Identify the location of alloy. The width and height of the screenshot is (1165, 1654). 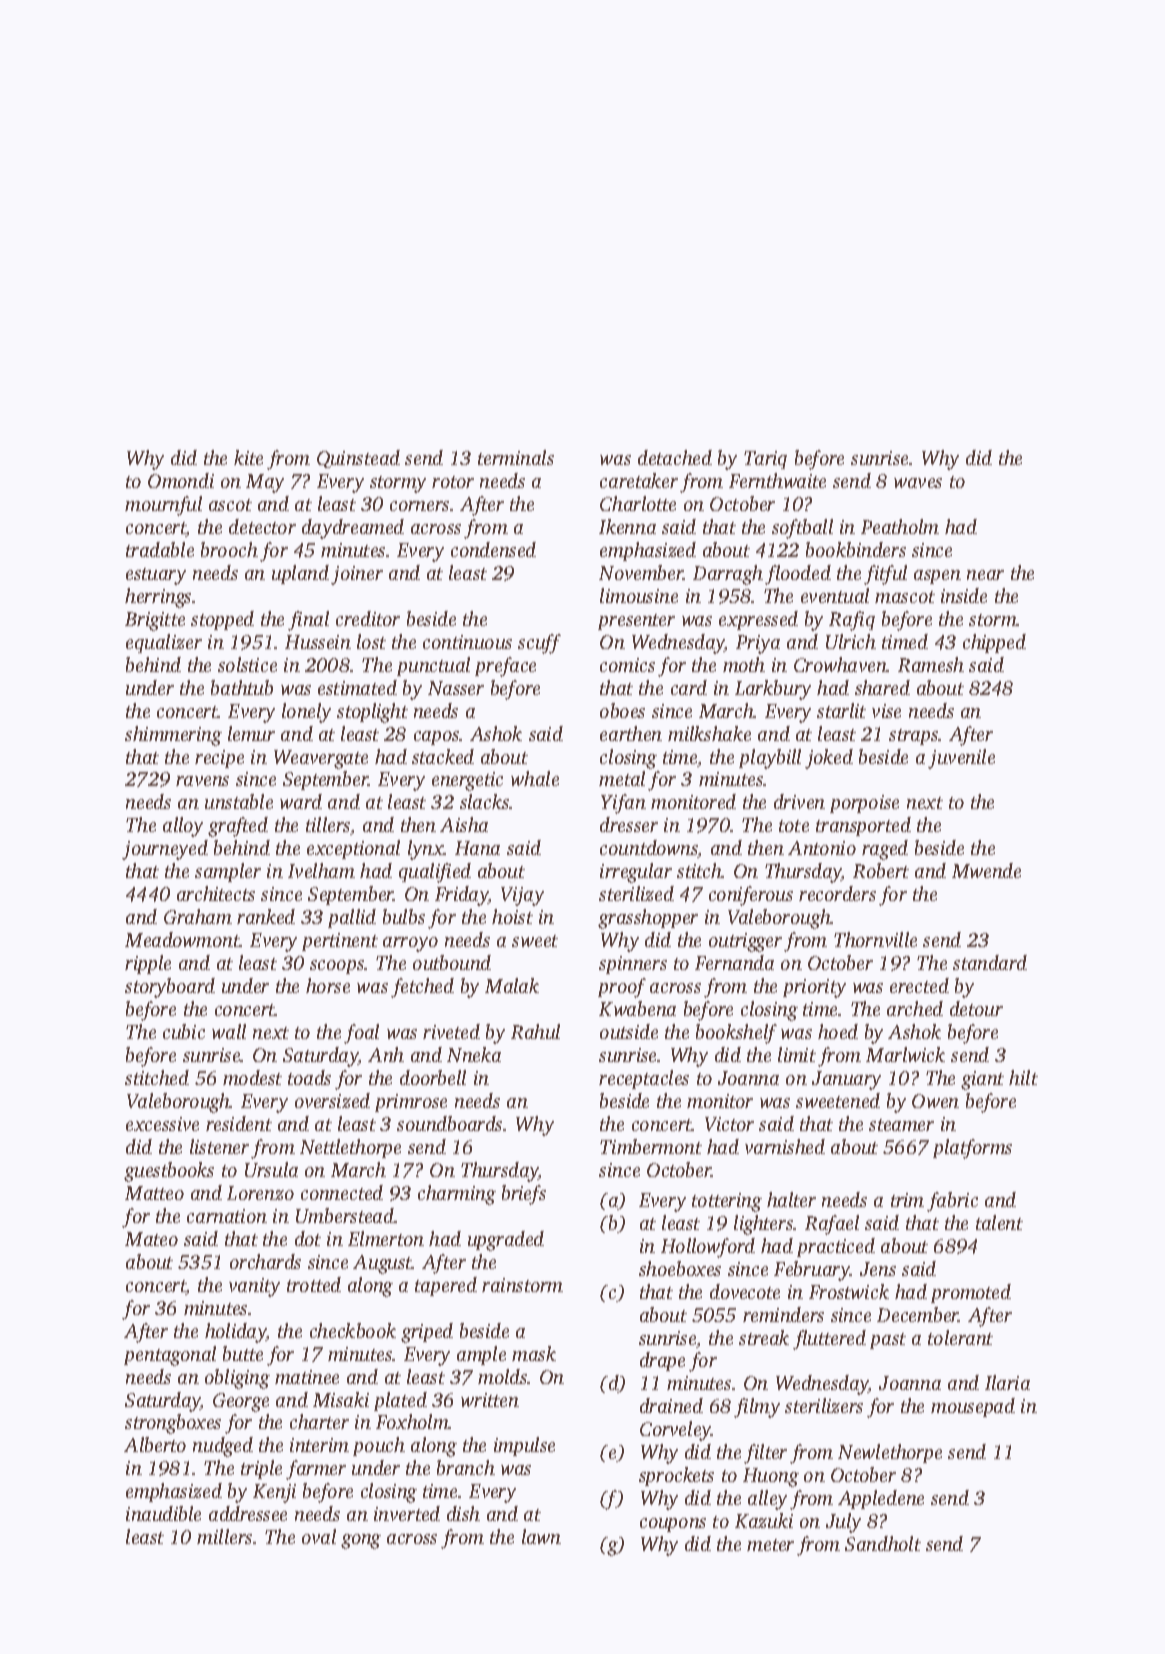
(183, 827).
